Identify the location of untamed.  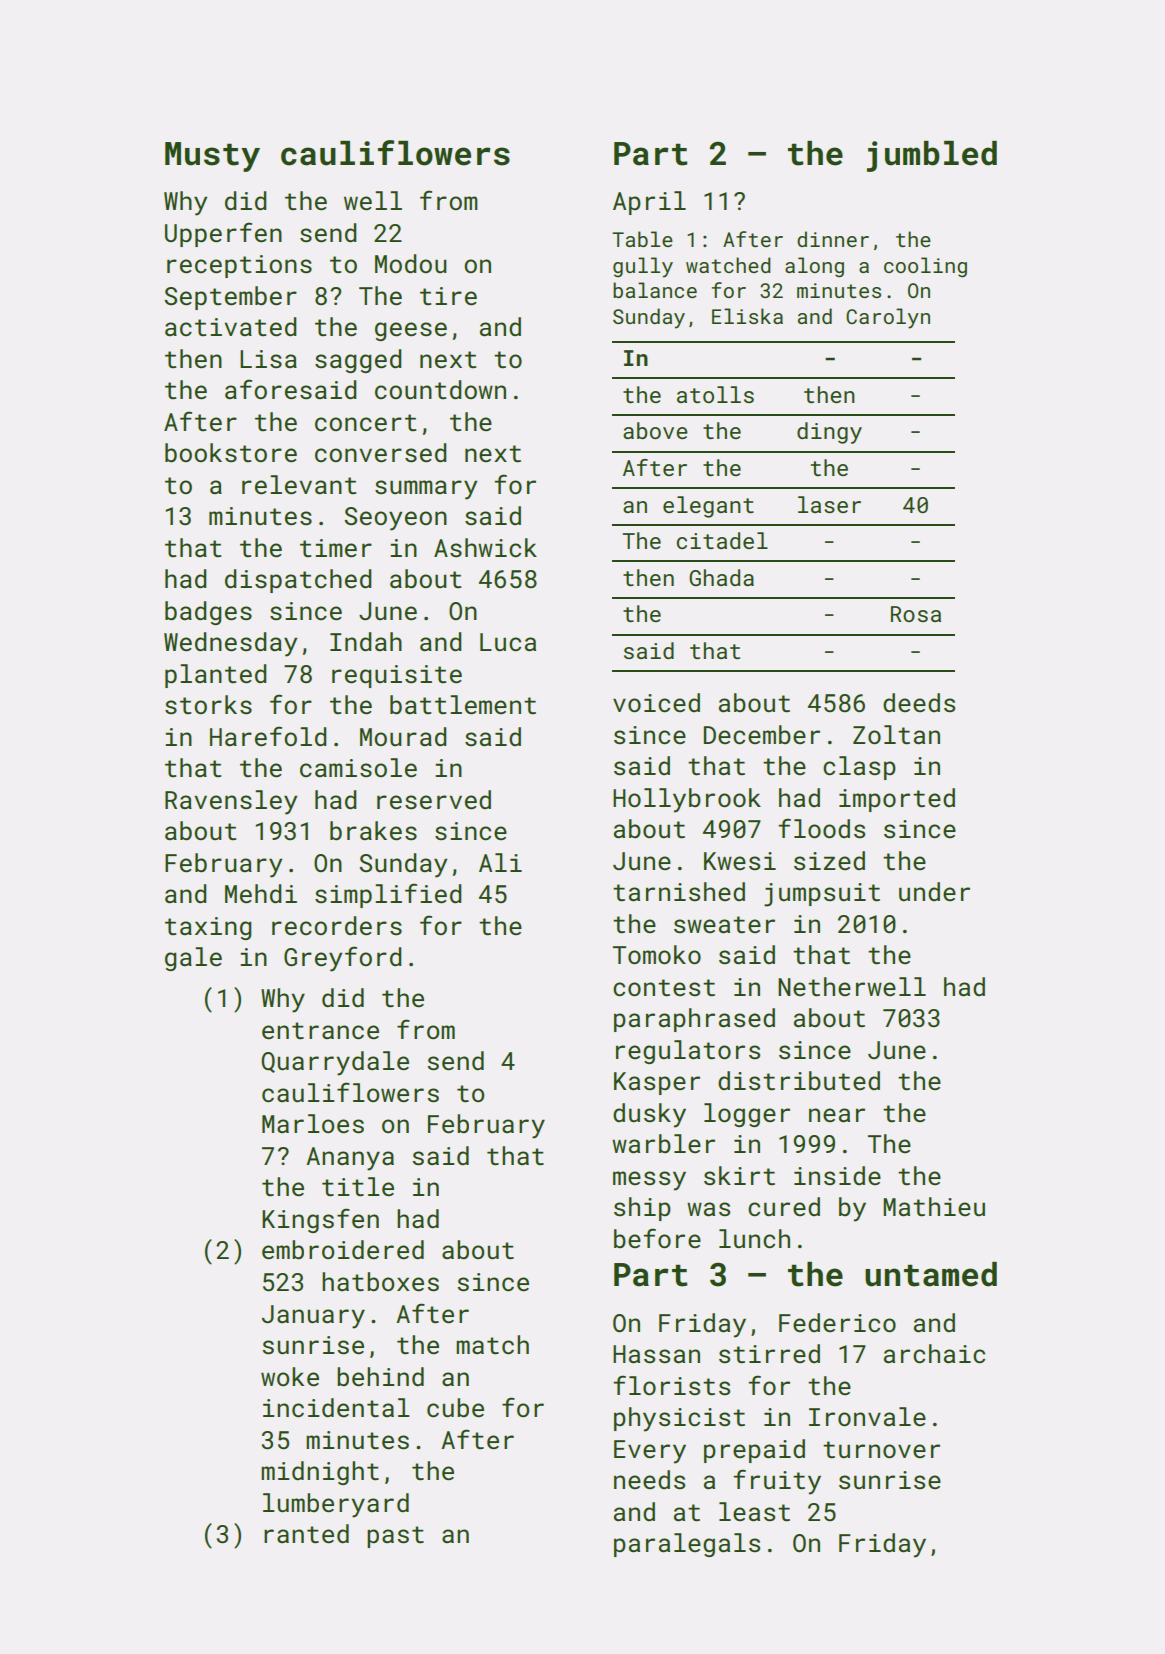
(931, 1274).
